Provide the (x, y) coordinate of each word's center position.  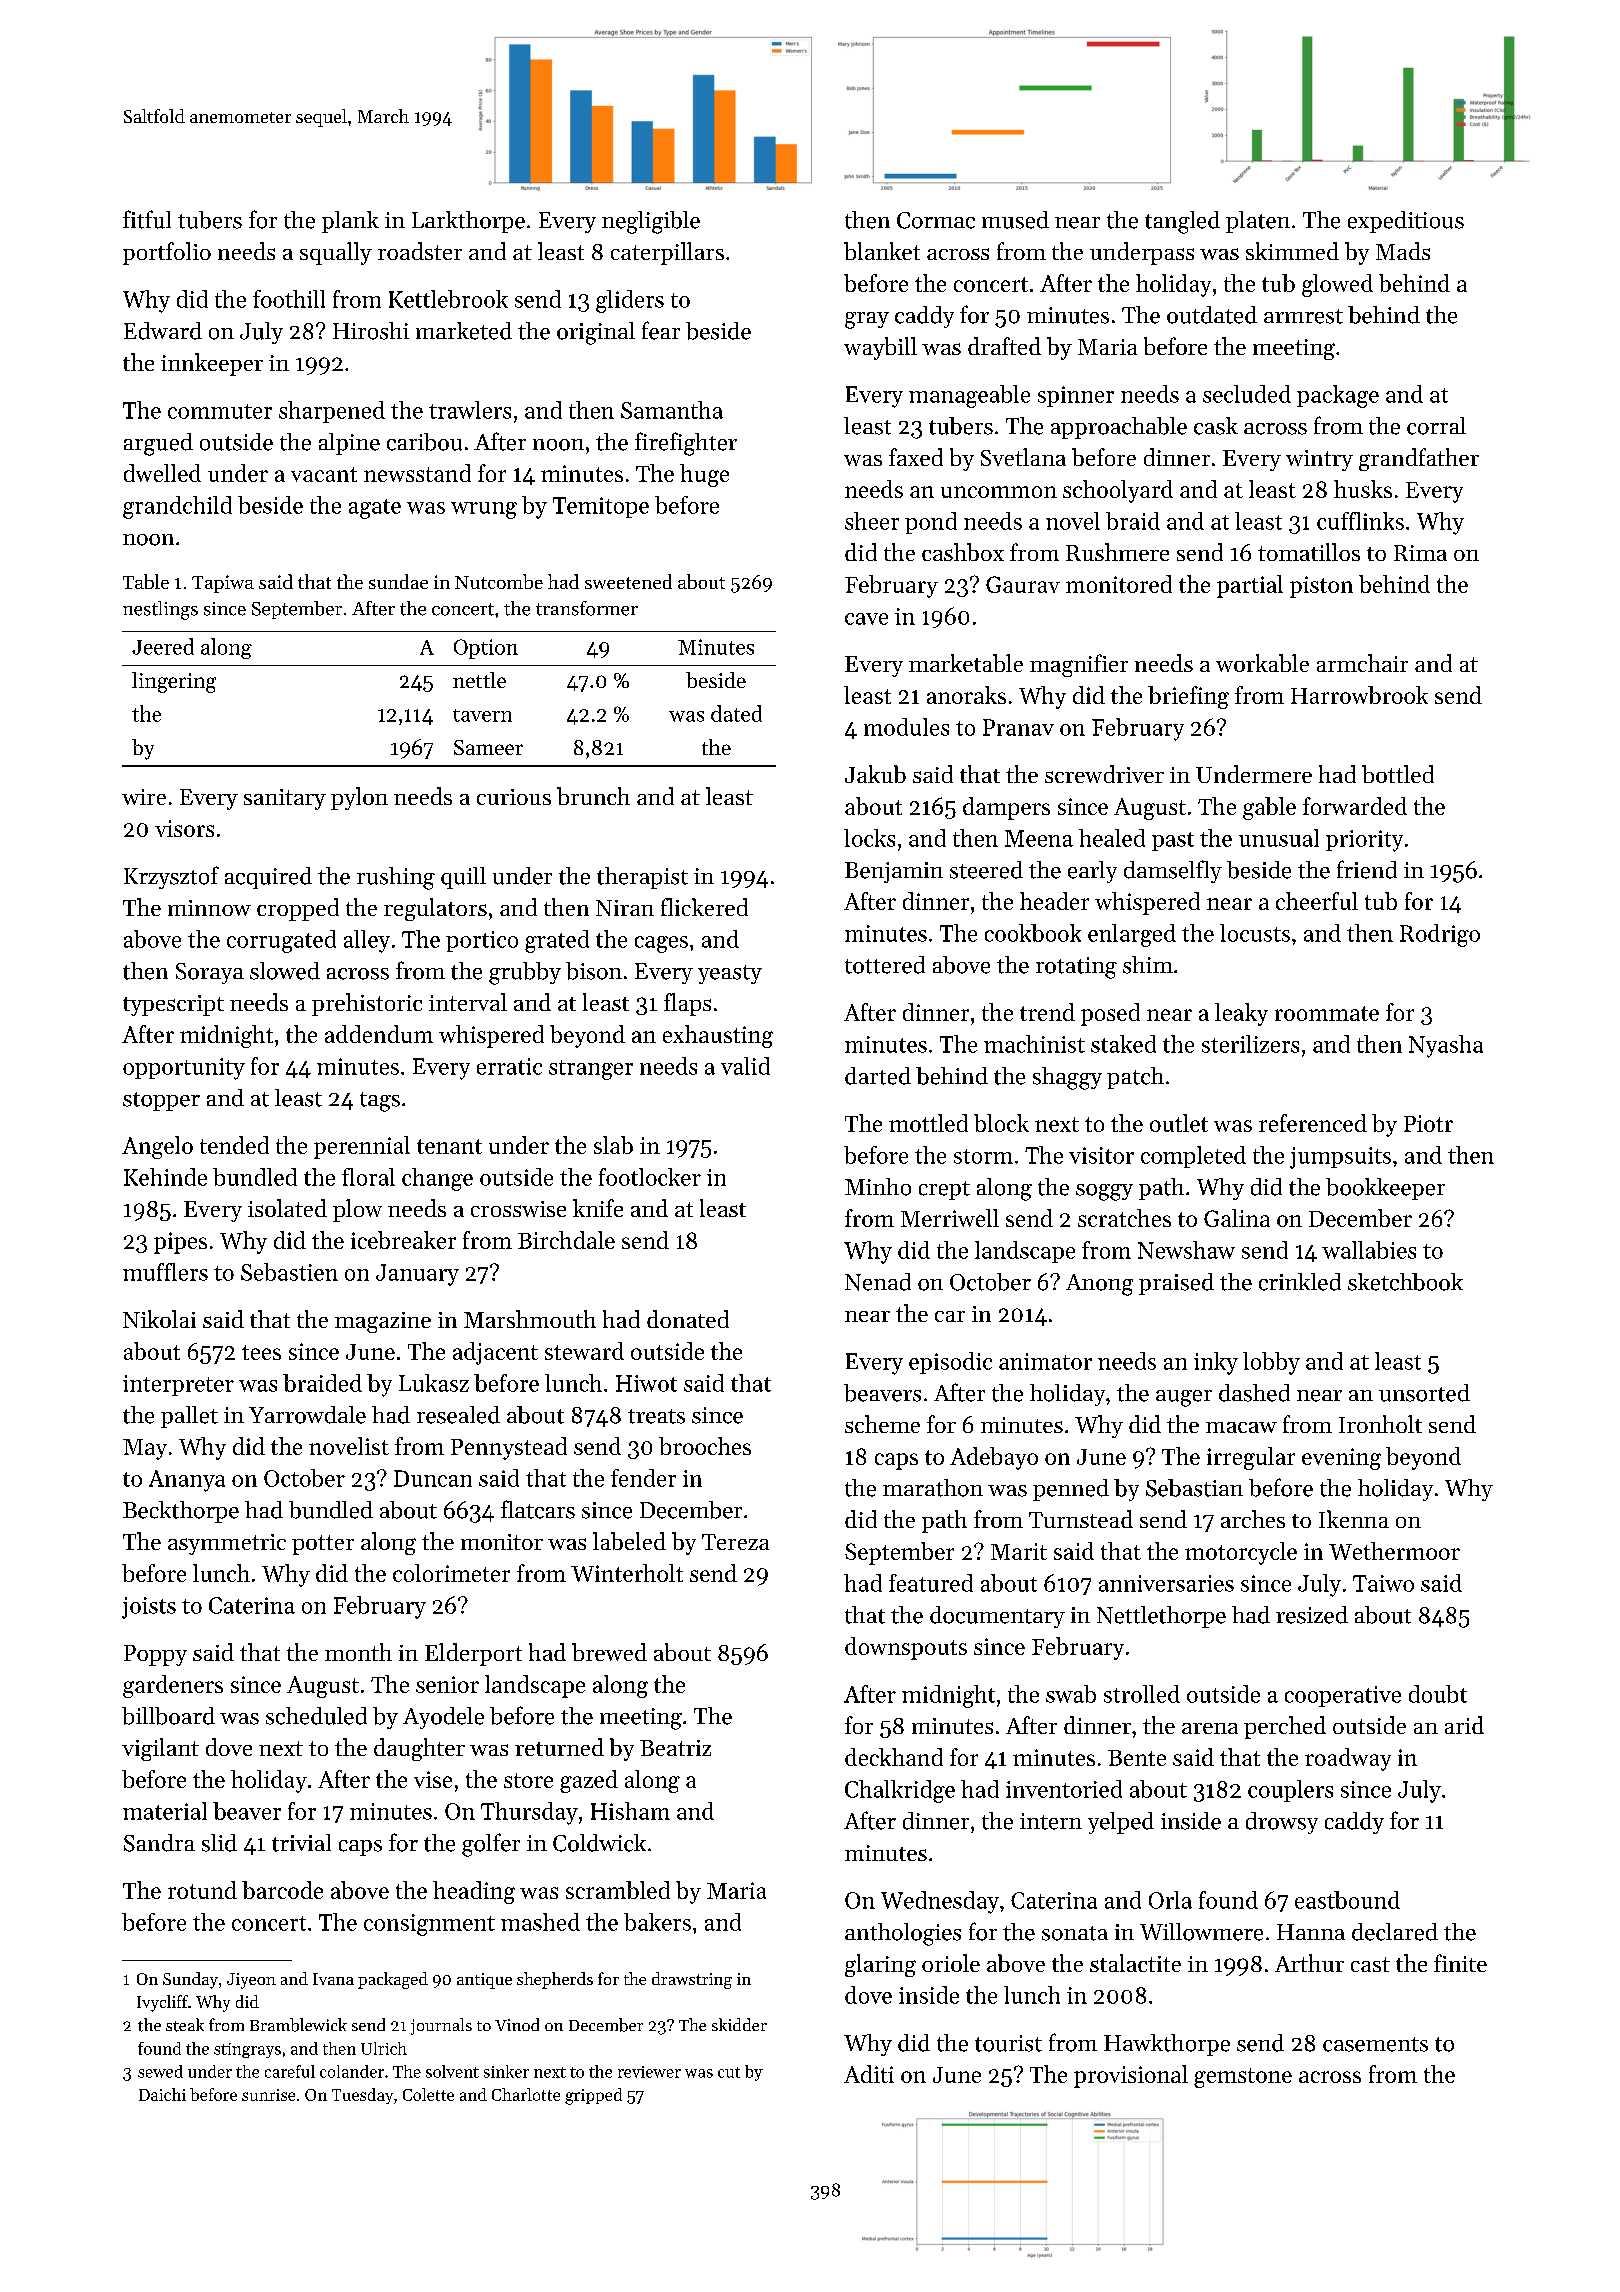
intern (1051, 1821)
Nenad (878, 1282)
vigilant (160, 1749)
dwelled (162, 473)
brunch (593, 796)
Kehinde (165, 1177)
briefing (1188, 697)
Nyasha (1446, 1046)
